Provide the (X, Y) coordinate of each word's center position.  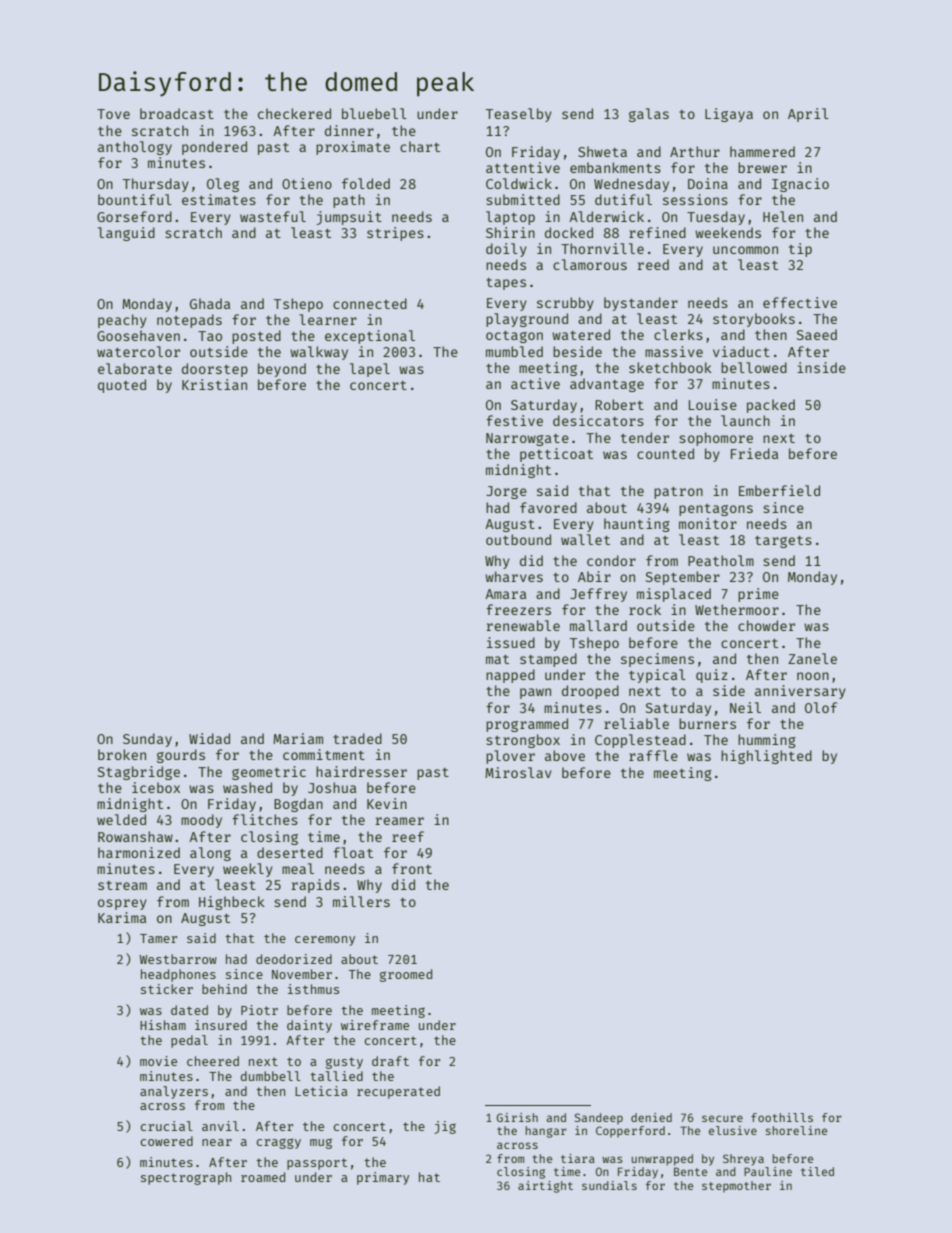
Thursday (156, 185)
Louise (713, 404)
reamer (399, 821)
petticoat (556, 455)
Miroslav (518, 772)
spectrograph (186, 1178)
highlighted (766, 757)
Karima (122, 917)
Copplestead (640, 741)
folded (366, 183)
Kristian (214, 384)
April (808, 115)
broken (122, 754)
